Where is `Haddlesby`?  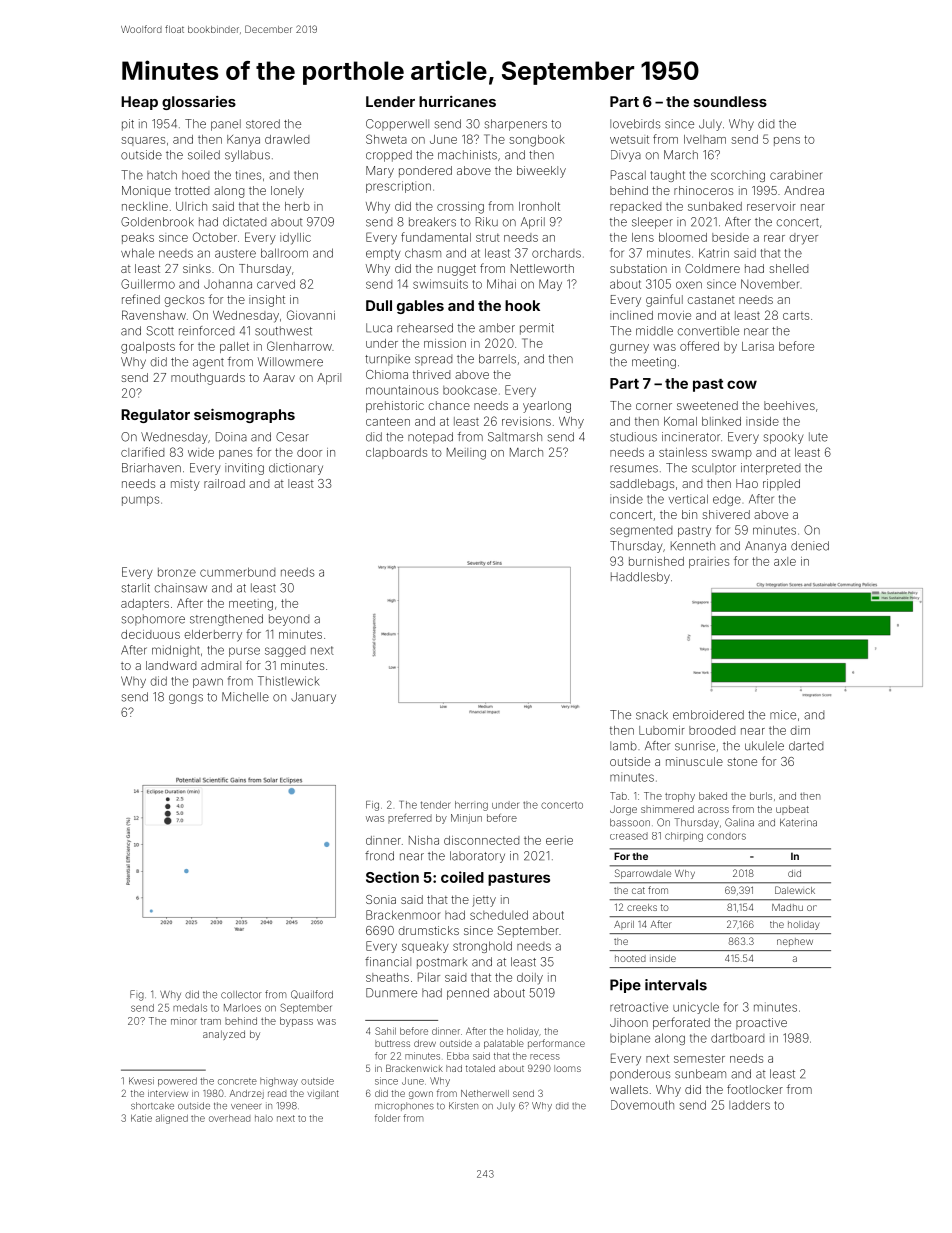 Haddlesby is located at coordinates (640, 578).
